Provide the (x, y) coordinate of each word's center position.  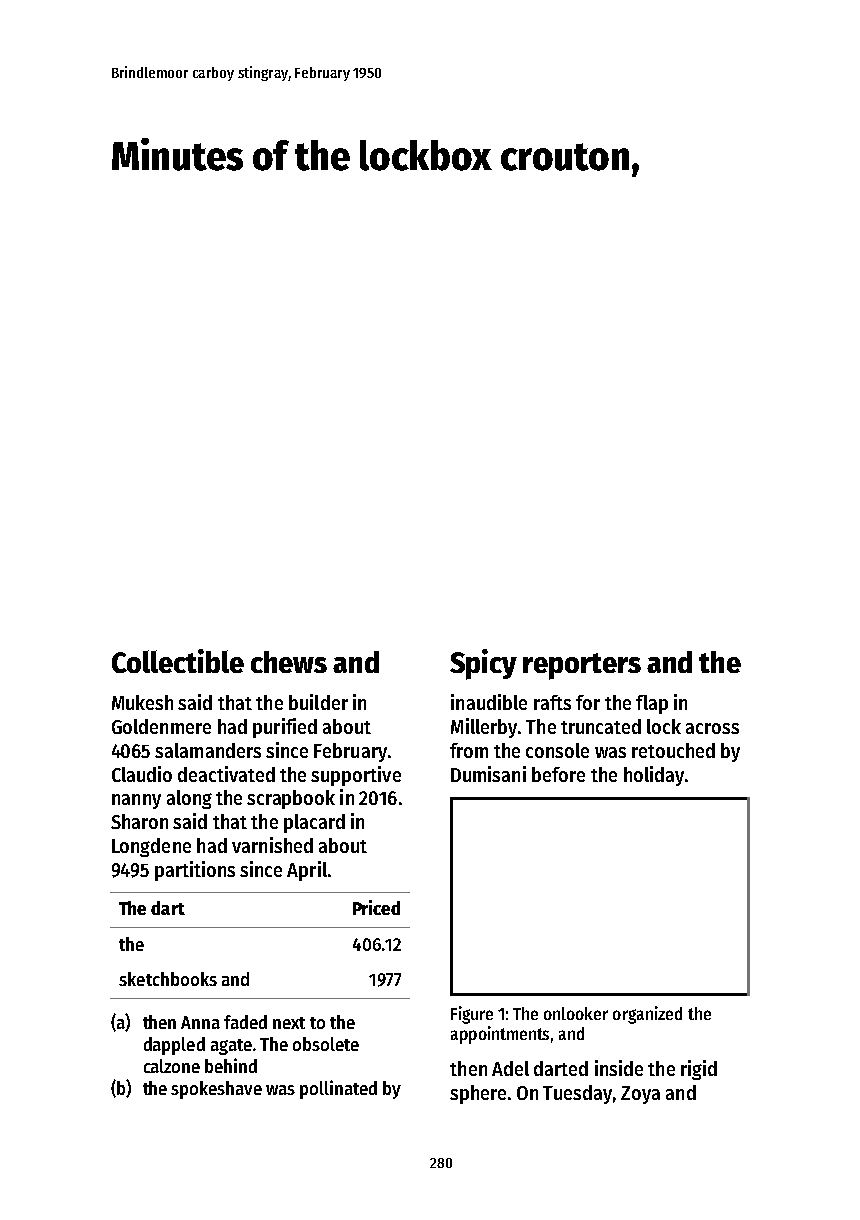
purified (285, 728)
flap (652, 704)
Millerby (484, 728)
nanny (136, 801)
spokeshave (216, 1090)
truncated (601, 726)
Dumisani (488, 774)
